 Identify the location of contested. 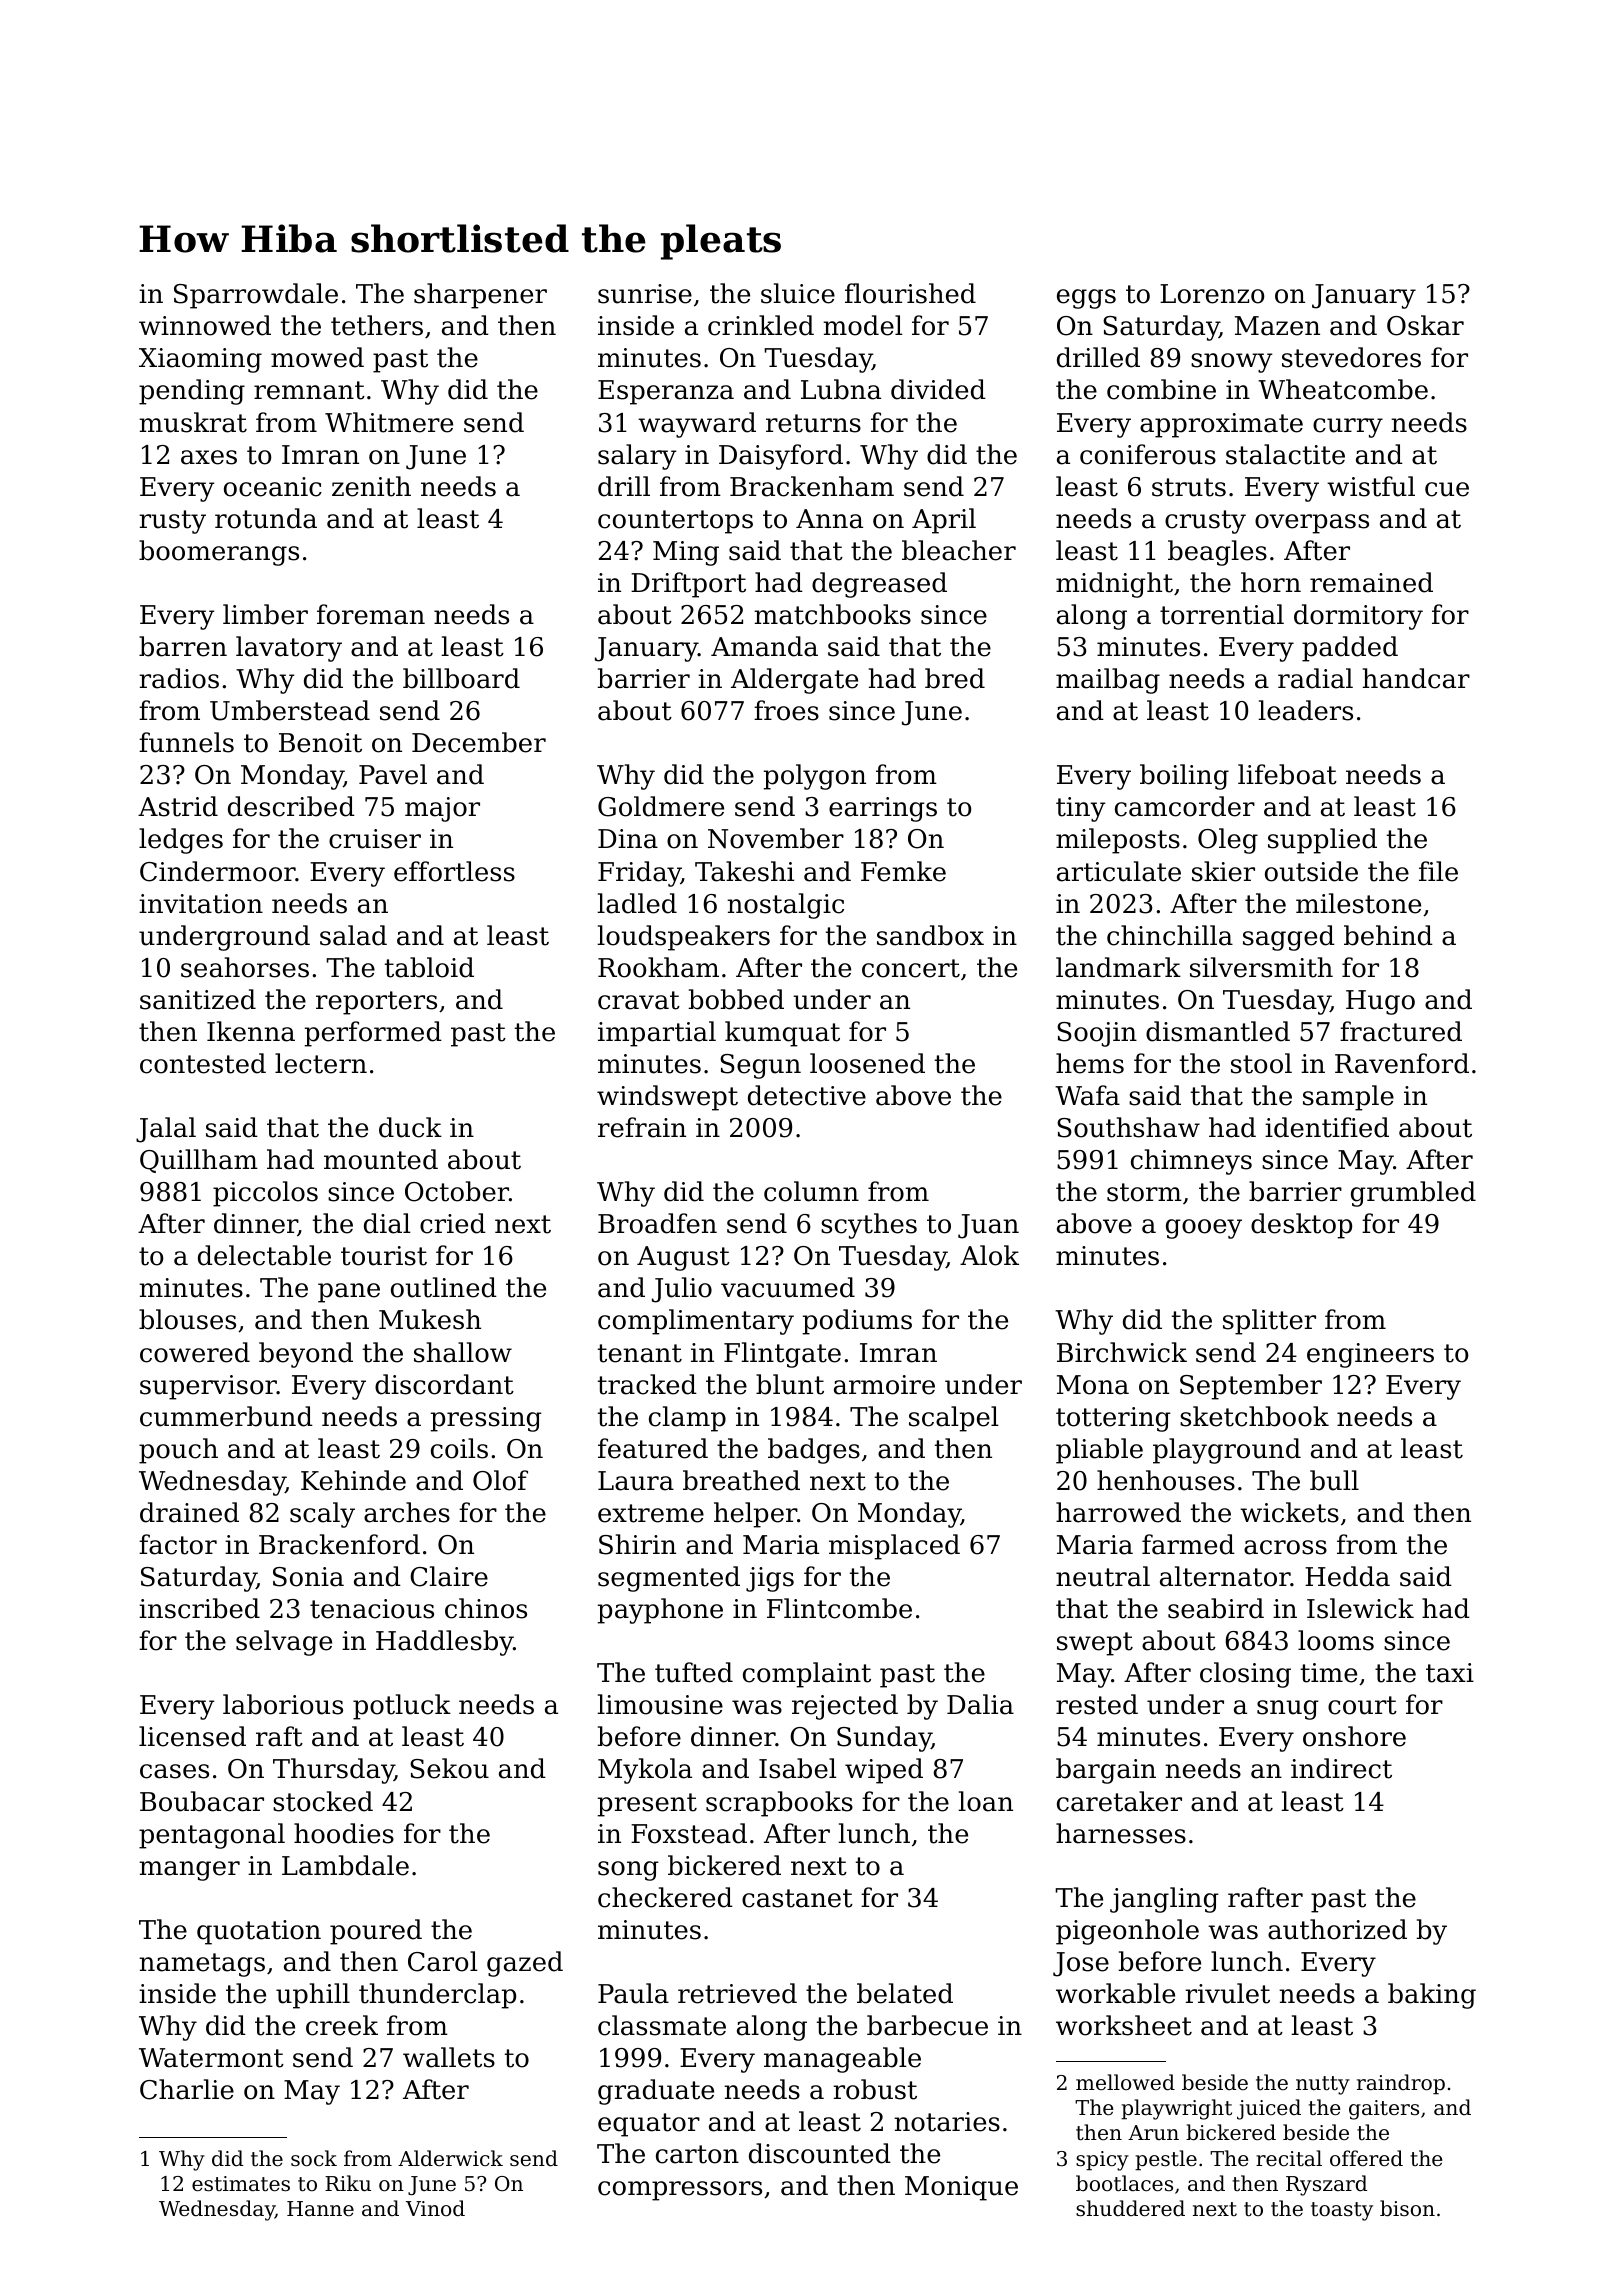
(203, 1063).
